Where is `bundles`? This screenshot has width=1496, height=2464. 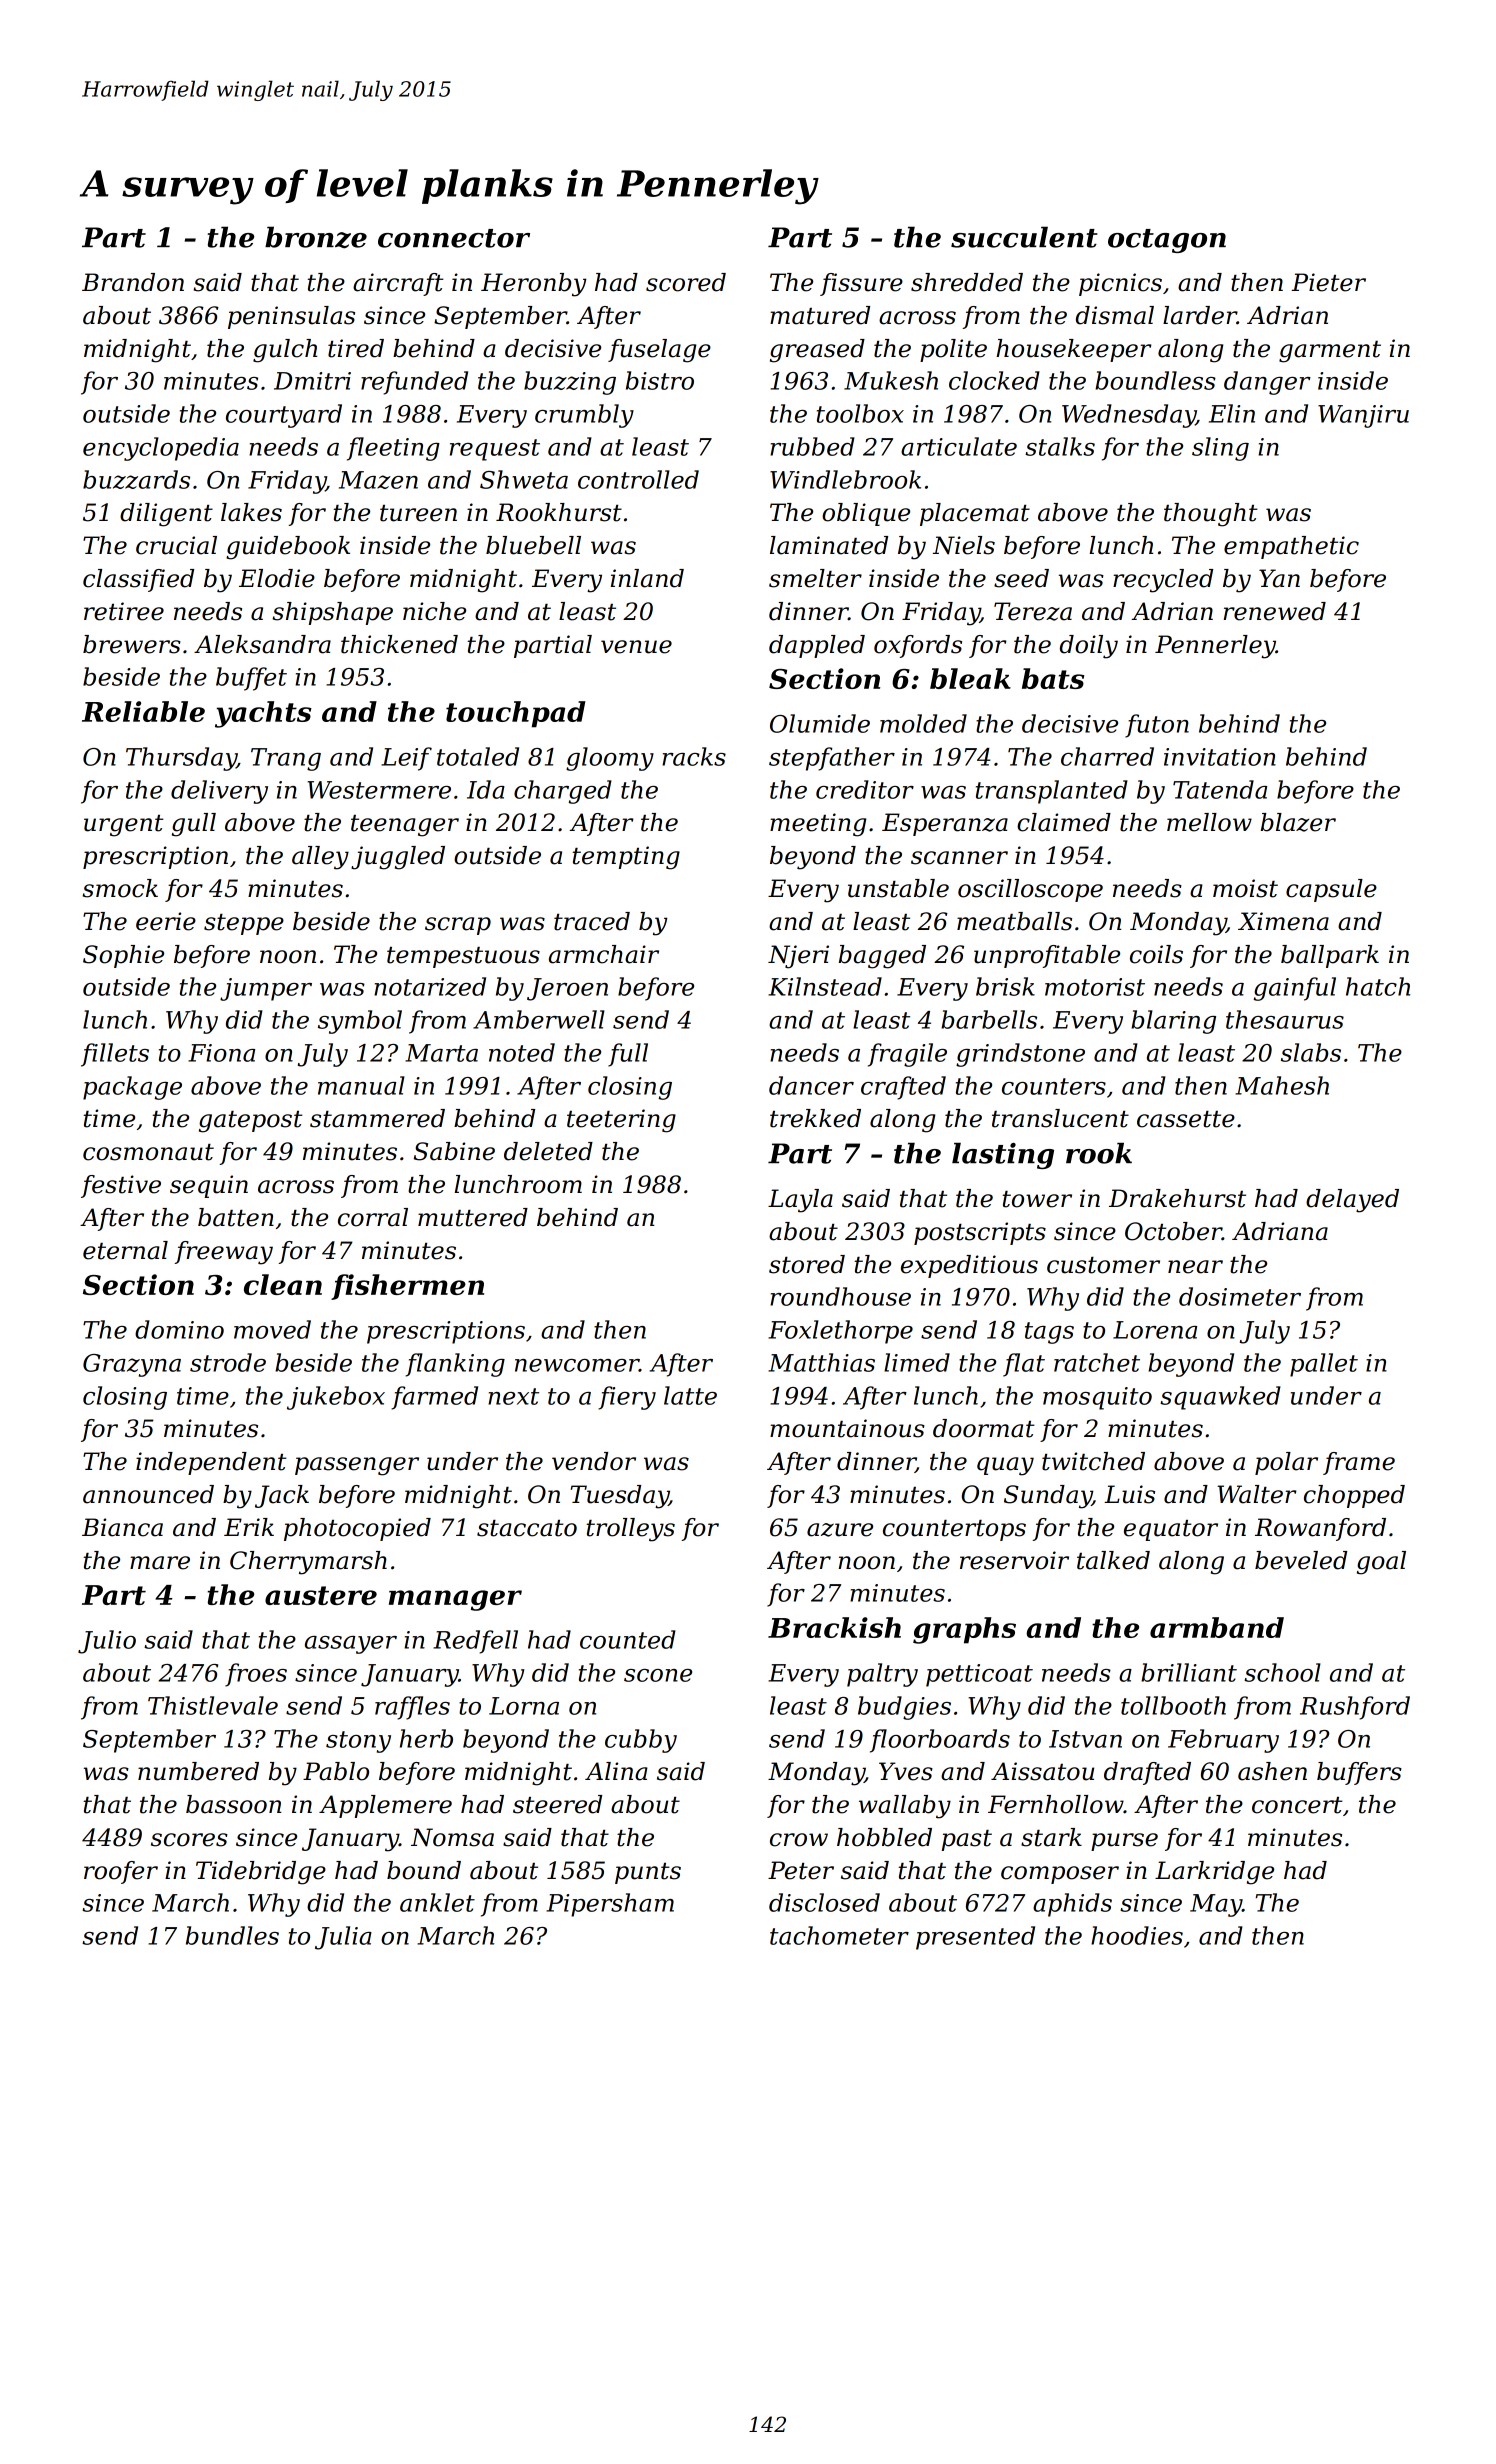 bundles is located at coordinates (232, 1935).
